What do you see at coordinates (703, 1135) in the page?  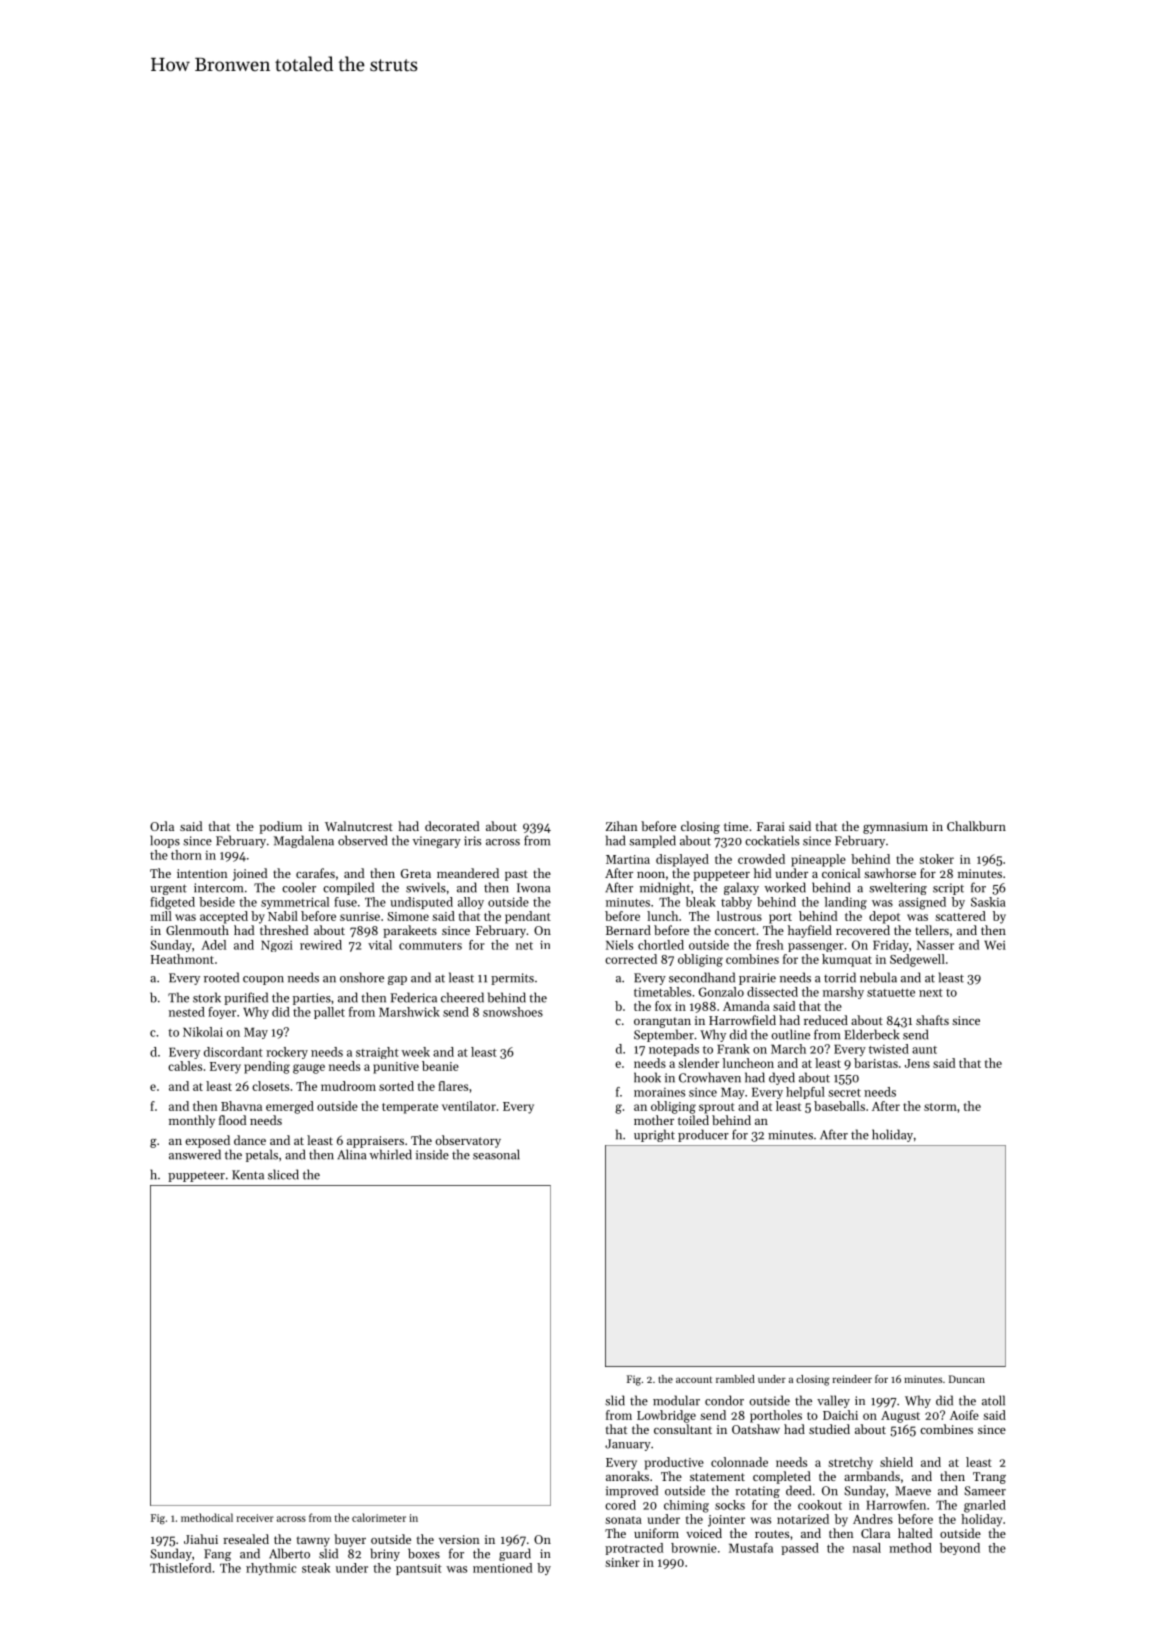 I see `producer` at bounding box center [703, 1135].
